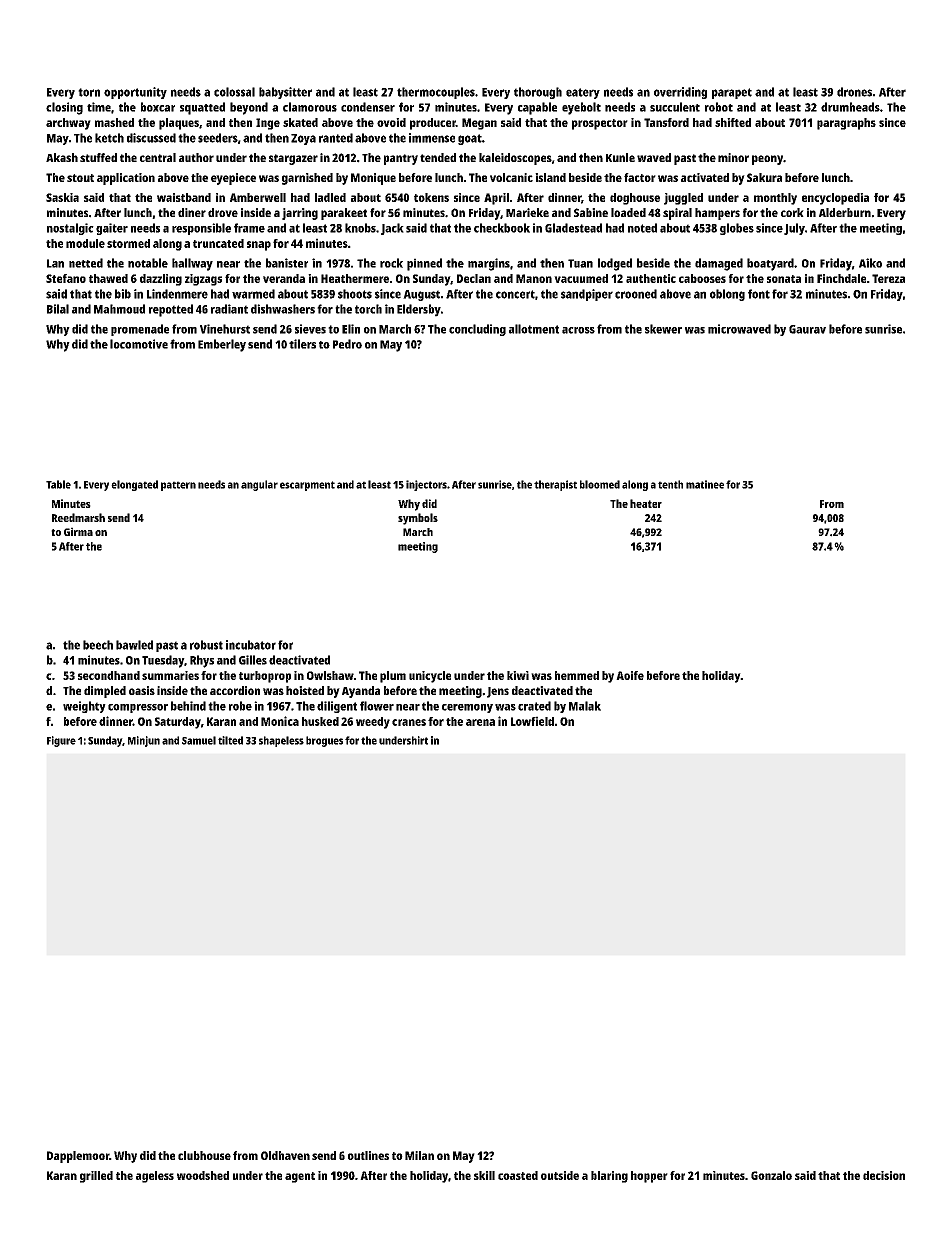 Image resolution: width=952 pixels, height=1233 pixels. I want to click on colossal, so click(234, 92).
